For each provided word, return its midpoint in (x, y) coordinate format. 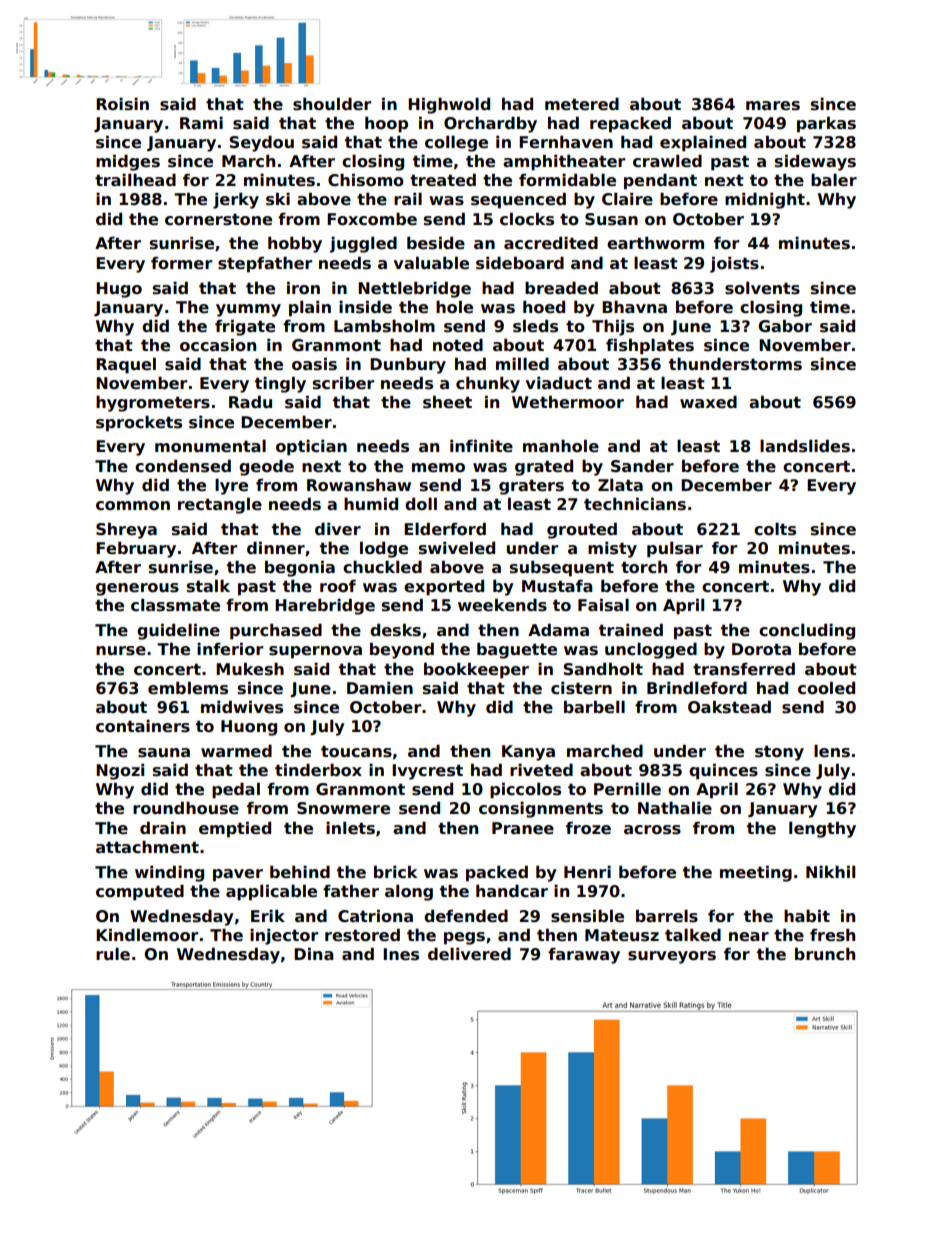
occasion (218, 345)
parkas (826, 124)
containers (143, 726)
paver (238, 875)
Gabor (785, 326)
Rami (201, 123)
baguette (517, 650)
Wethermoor (568, 402)
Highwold (449, 105)
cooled (826, 688)
